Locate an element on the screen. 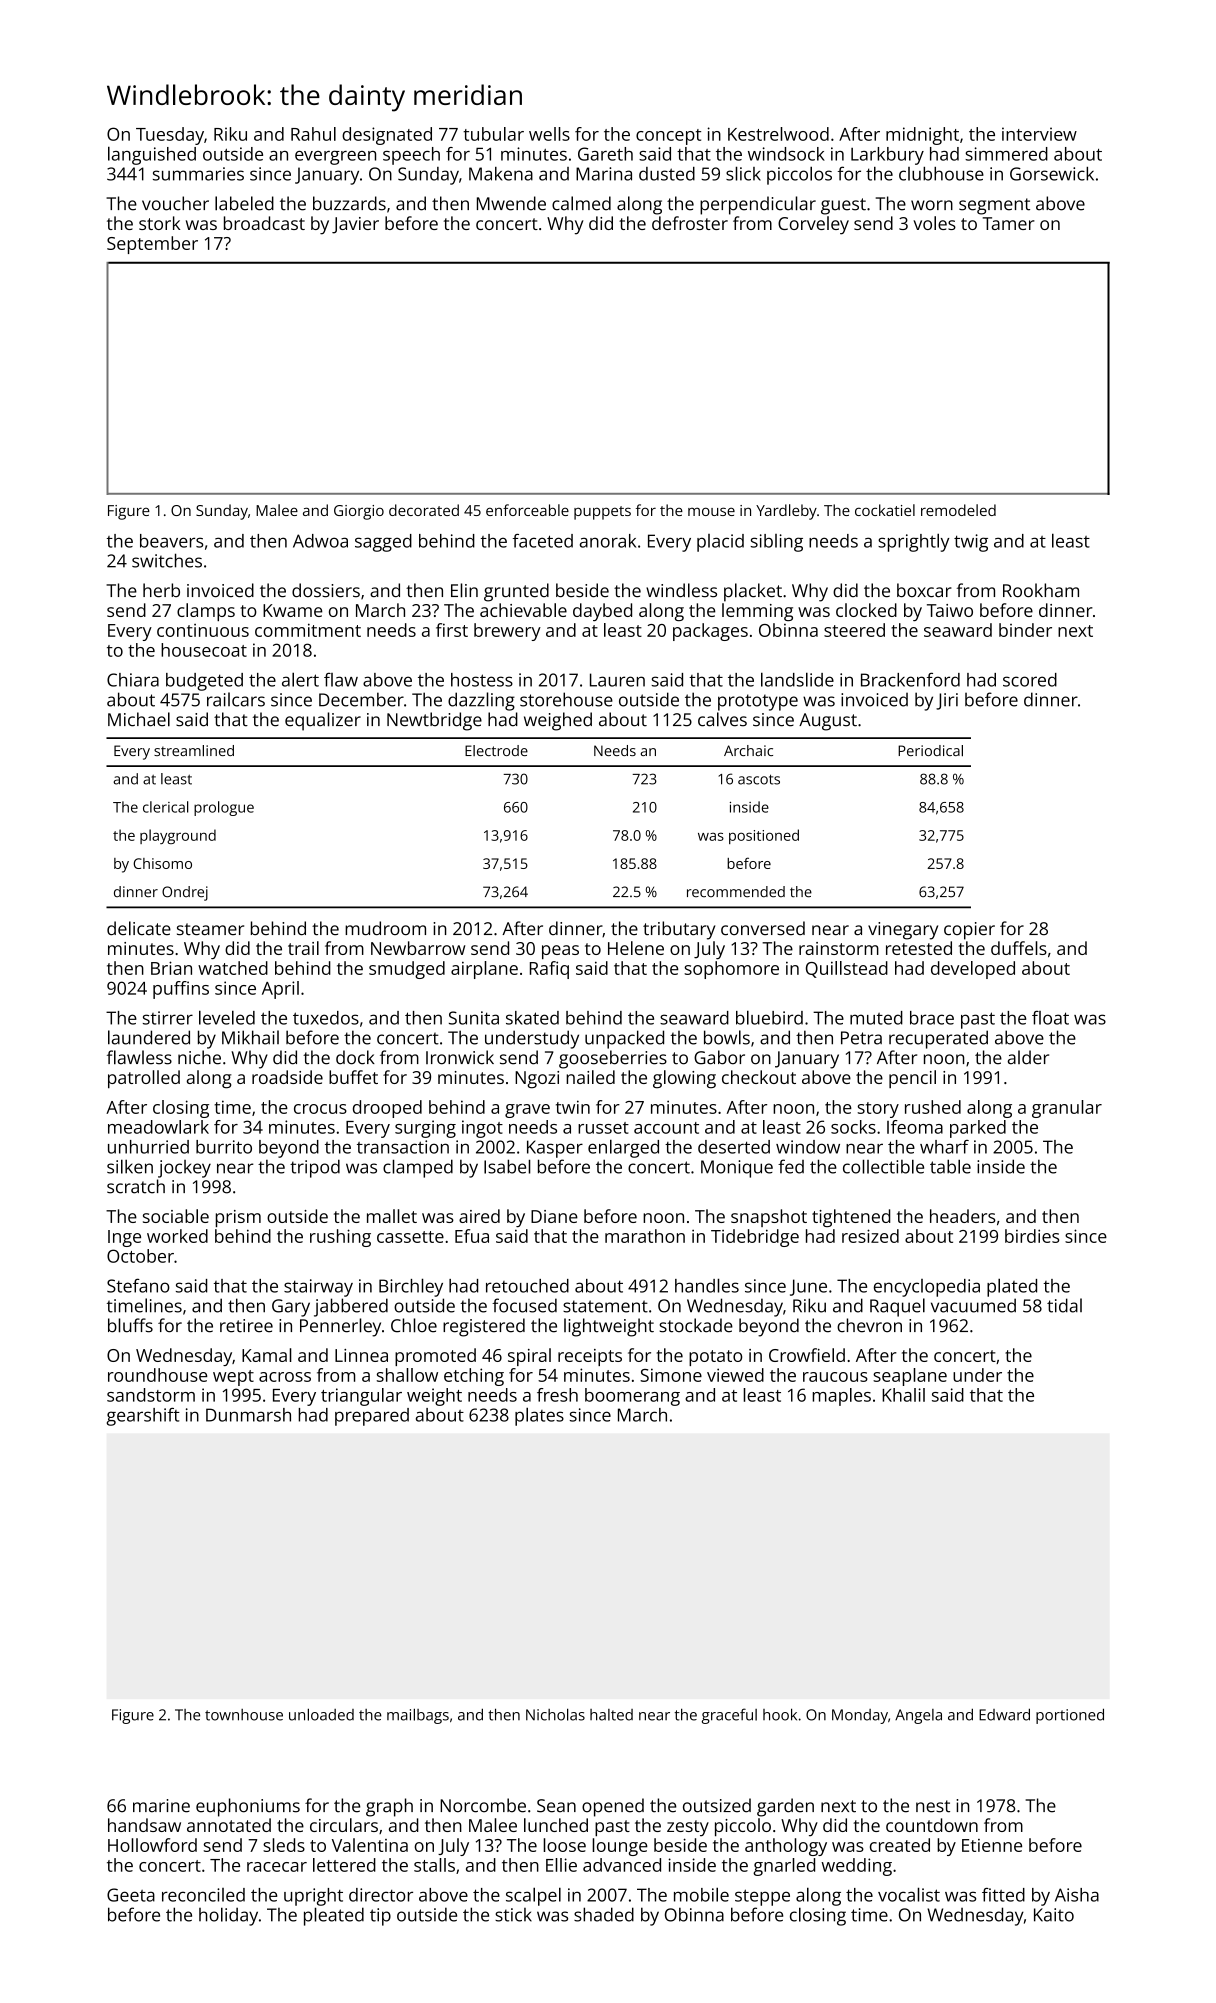 This screenshot has width=1216, height=2003. Javier is located at coordinates (355, 225).
